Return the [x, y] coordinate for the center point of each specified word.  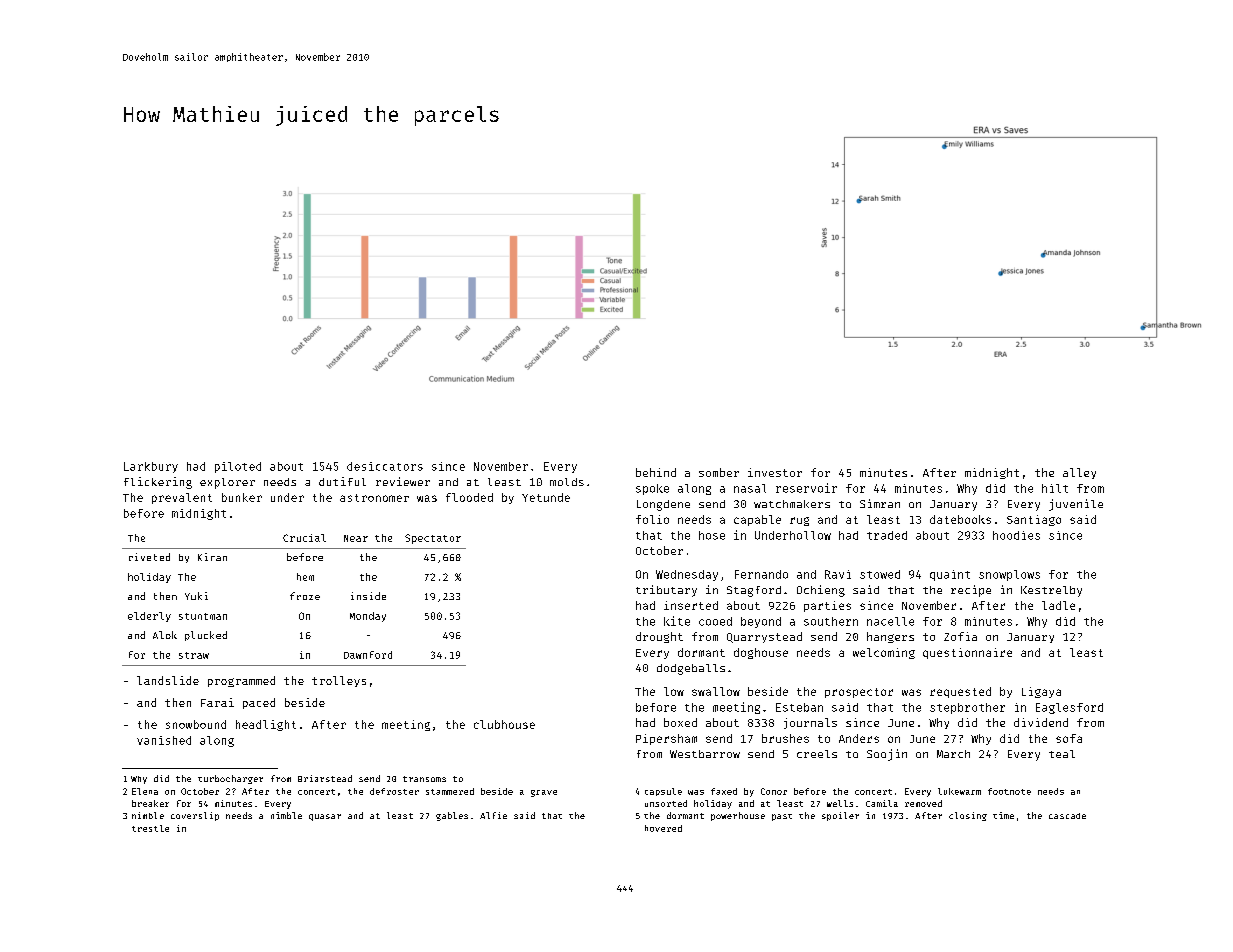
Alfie [493, 815]
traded [887, 535]
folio [652, 519]
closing [968, 816]
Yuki [196, 596]
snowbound [196, 724]
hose [712, 535]
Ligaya [1041, 692]
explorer [227, 483]
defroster [394, 791]
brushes [785, 738]
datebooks [960, 519]
